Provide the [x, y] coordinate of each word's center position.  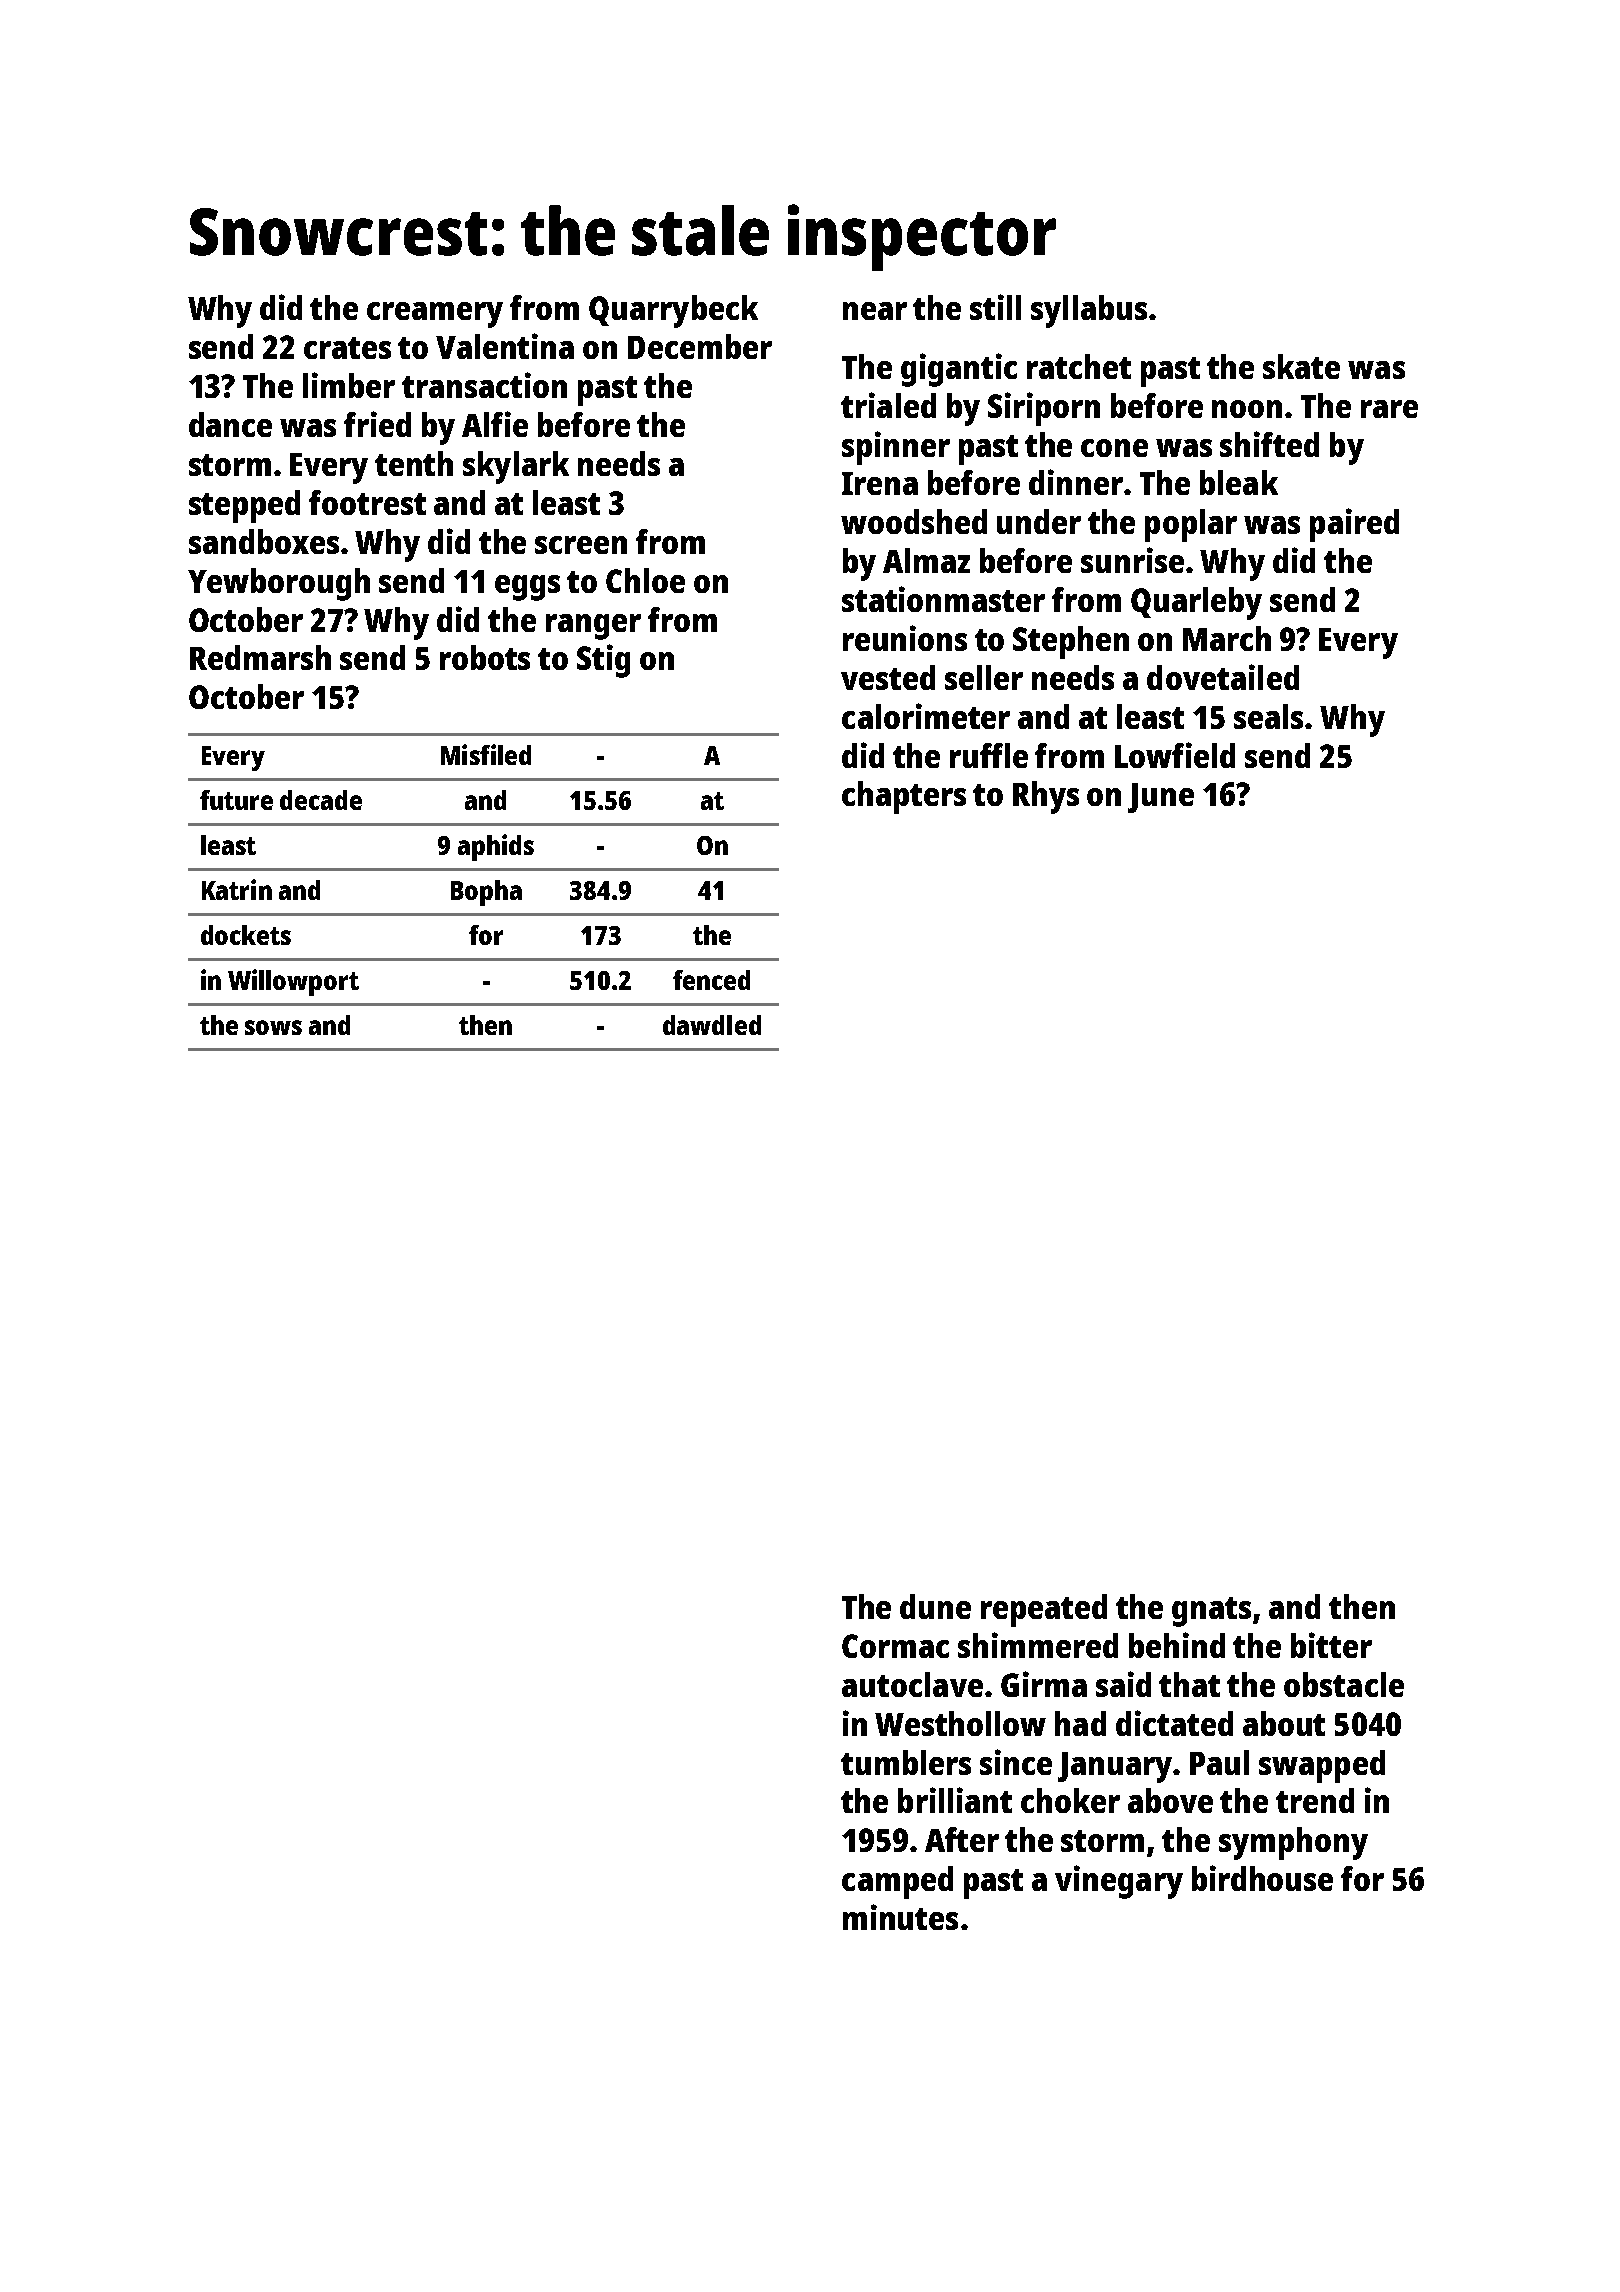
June [1161, 798]
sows [273, 1027]
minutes [900, 1917]
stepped [244, 506]
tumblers [906, 1762]
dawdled [712, 1025]
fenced [711, 980]
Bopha [486, 893]
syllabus [1089, 311]
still [995, 307]
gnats [1211, 1612]
